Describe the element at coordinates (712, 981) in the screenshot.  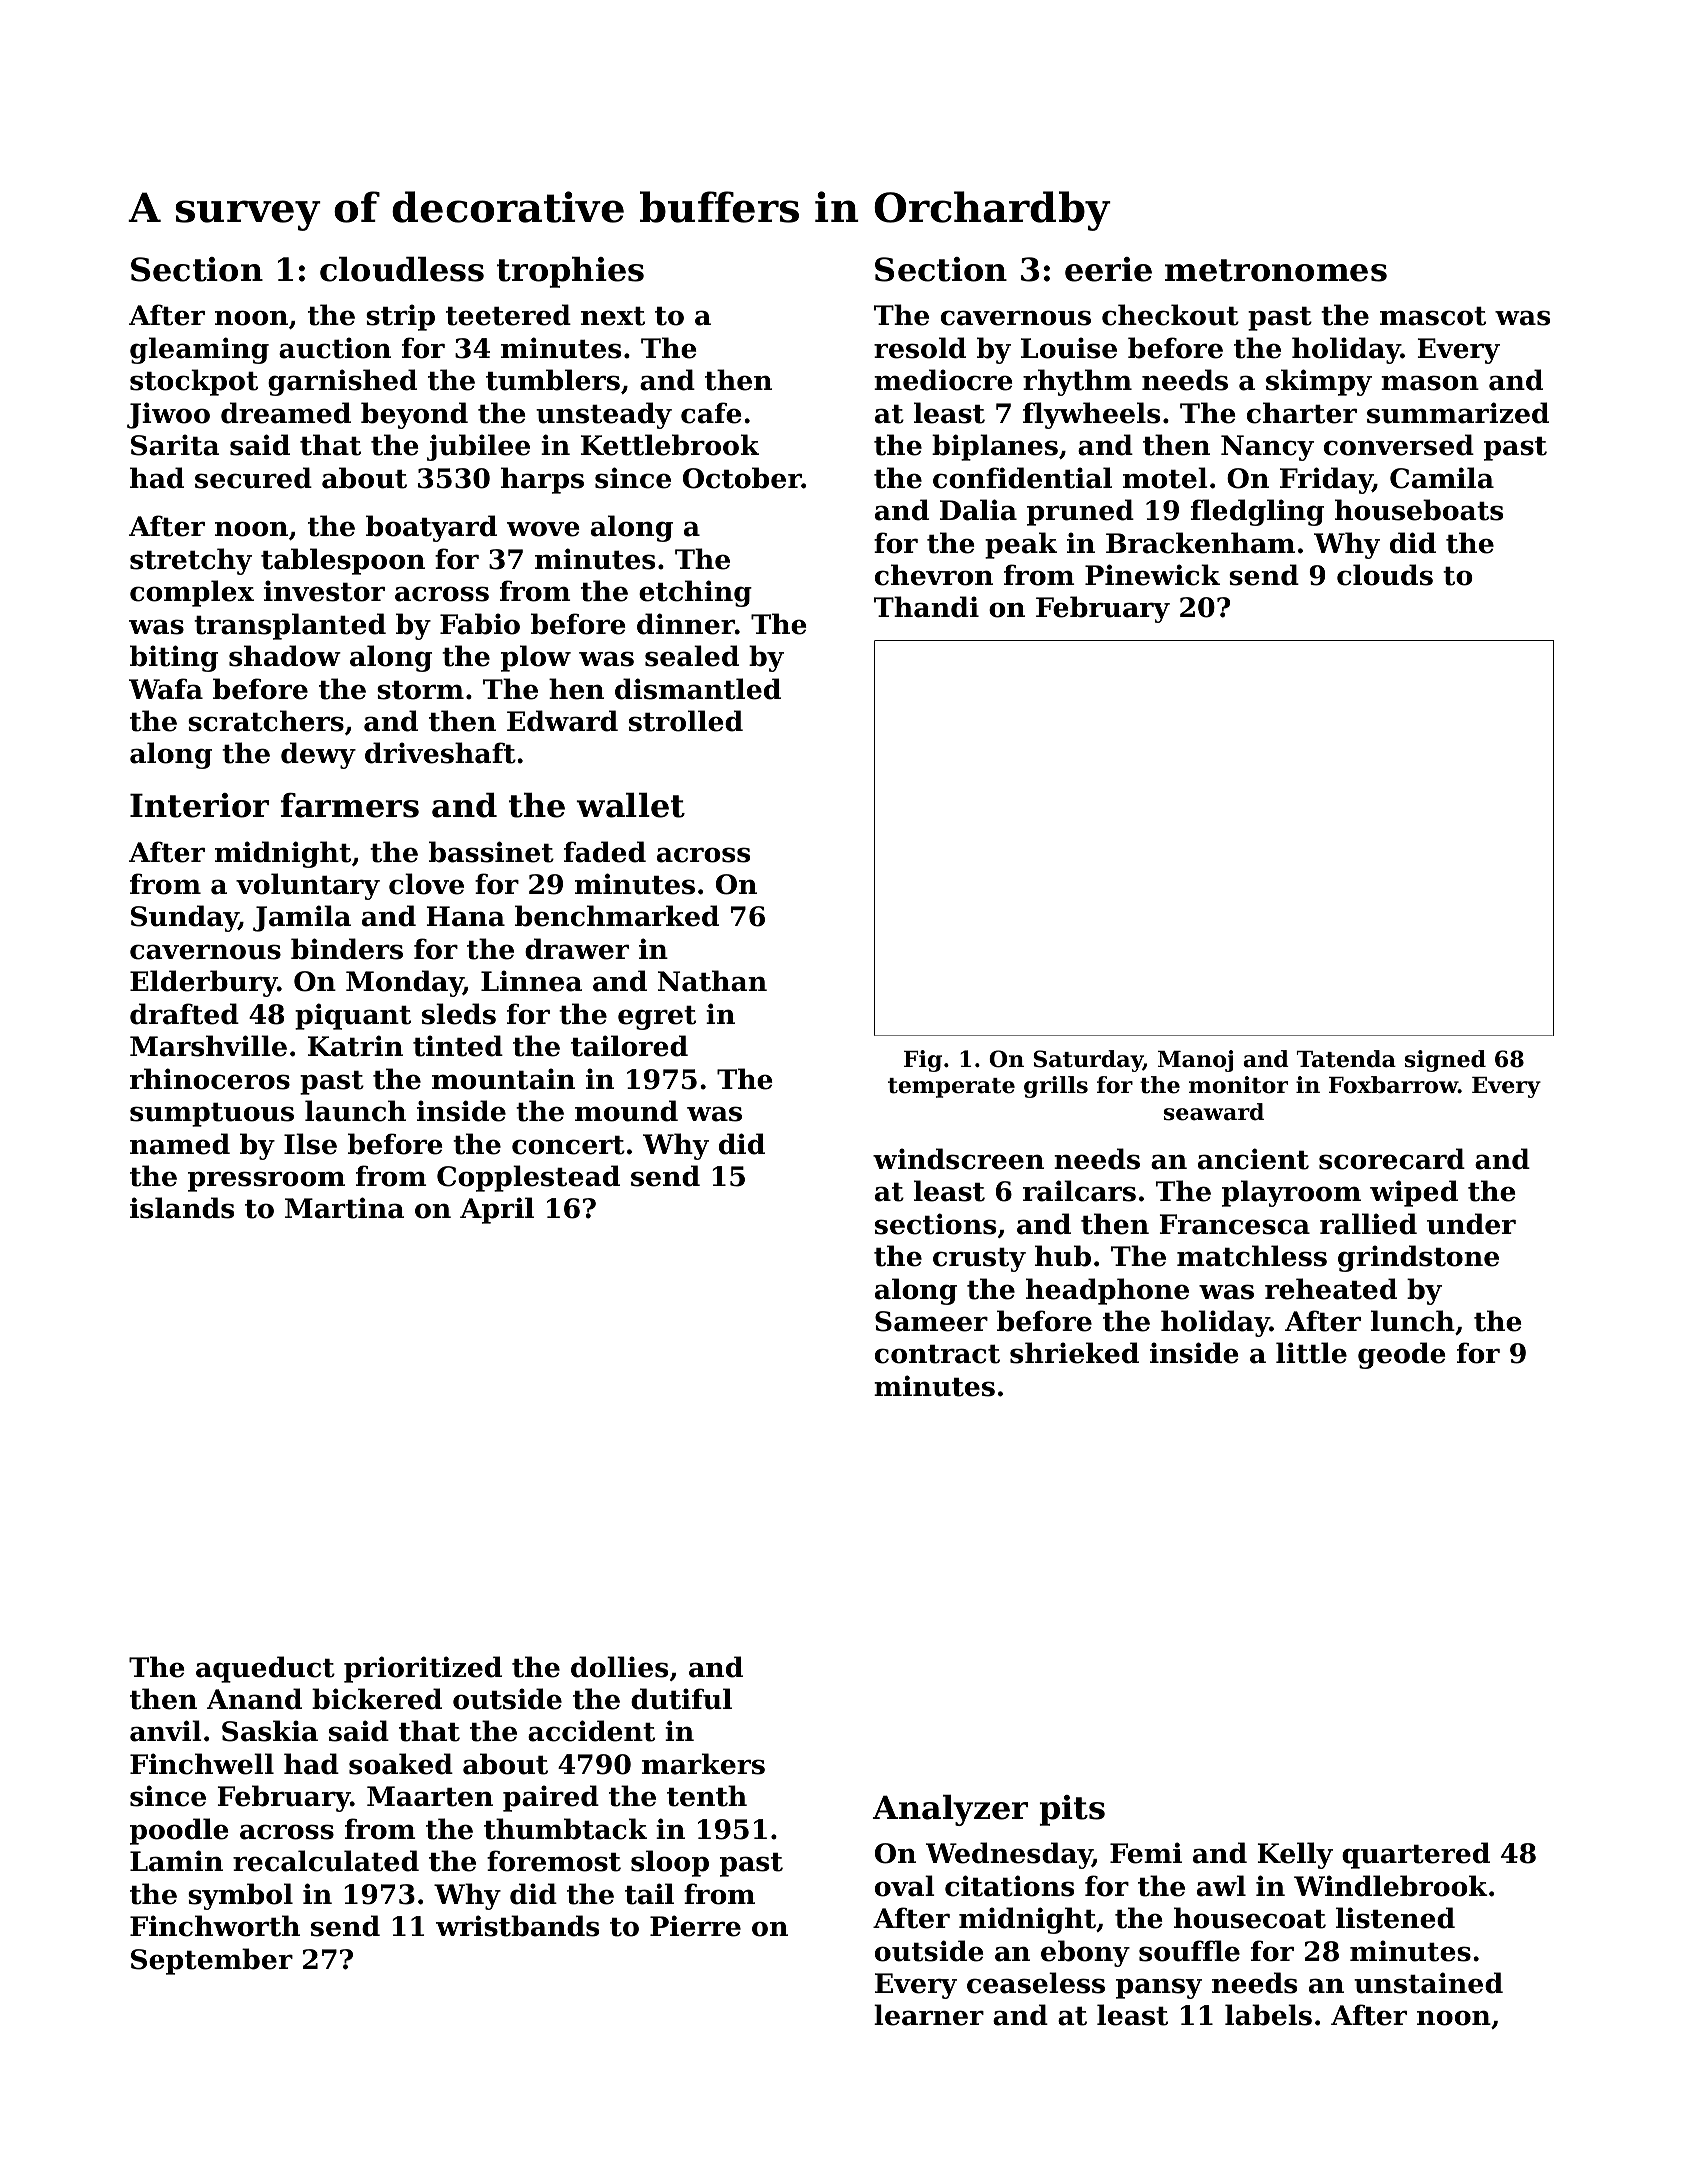
I see `Nathan` at that location.
